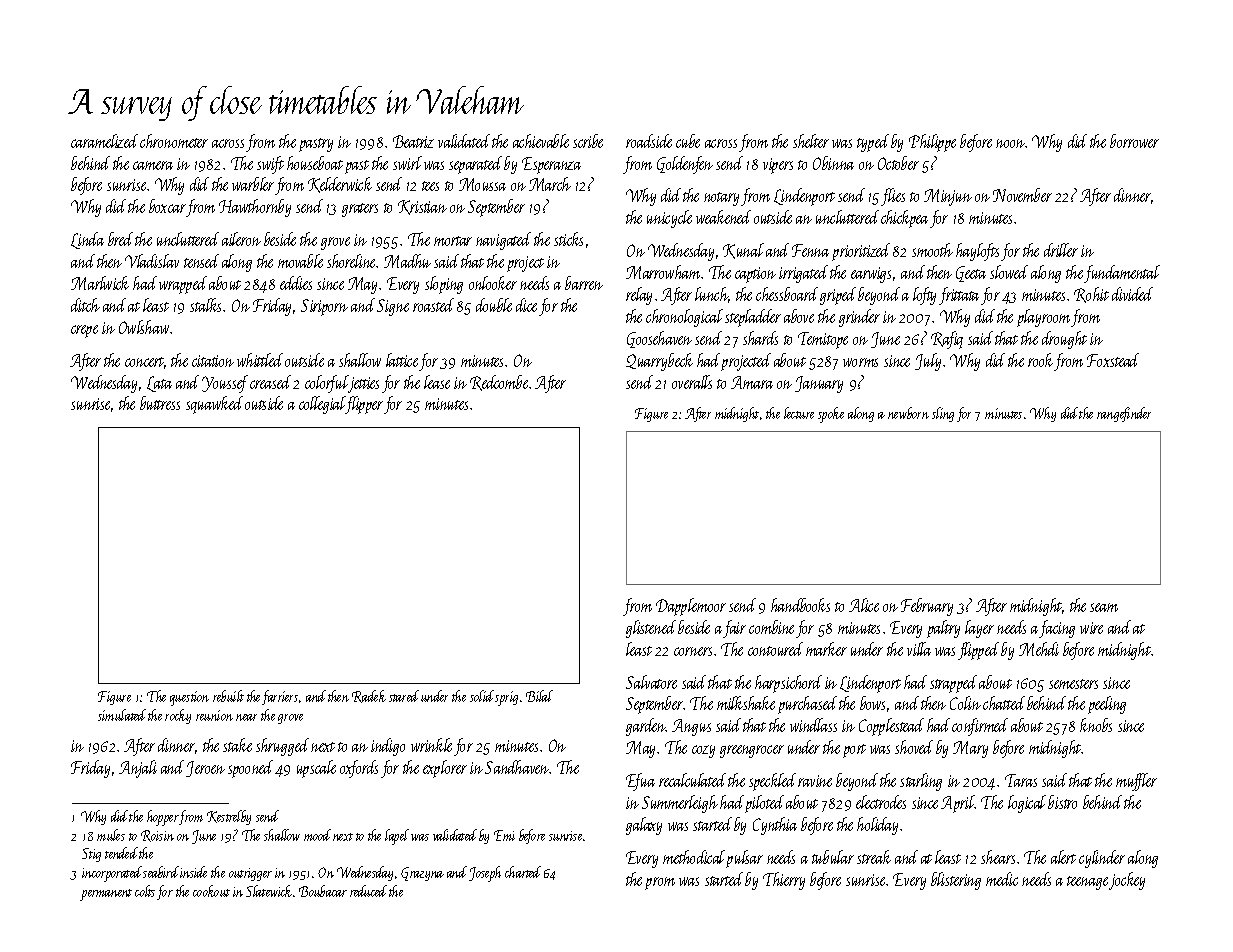 This screenshot has height=952, width=1233. Describe the element at coordinates (703, 751) in the screenshot. I see `cozy` at that location.
